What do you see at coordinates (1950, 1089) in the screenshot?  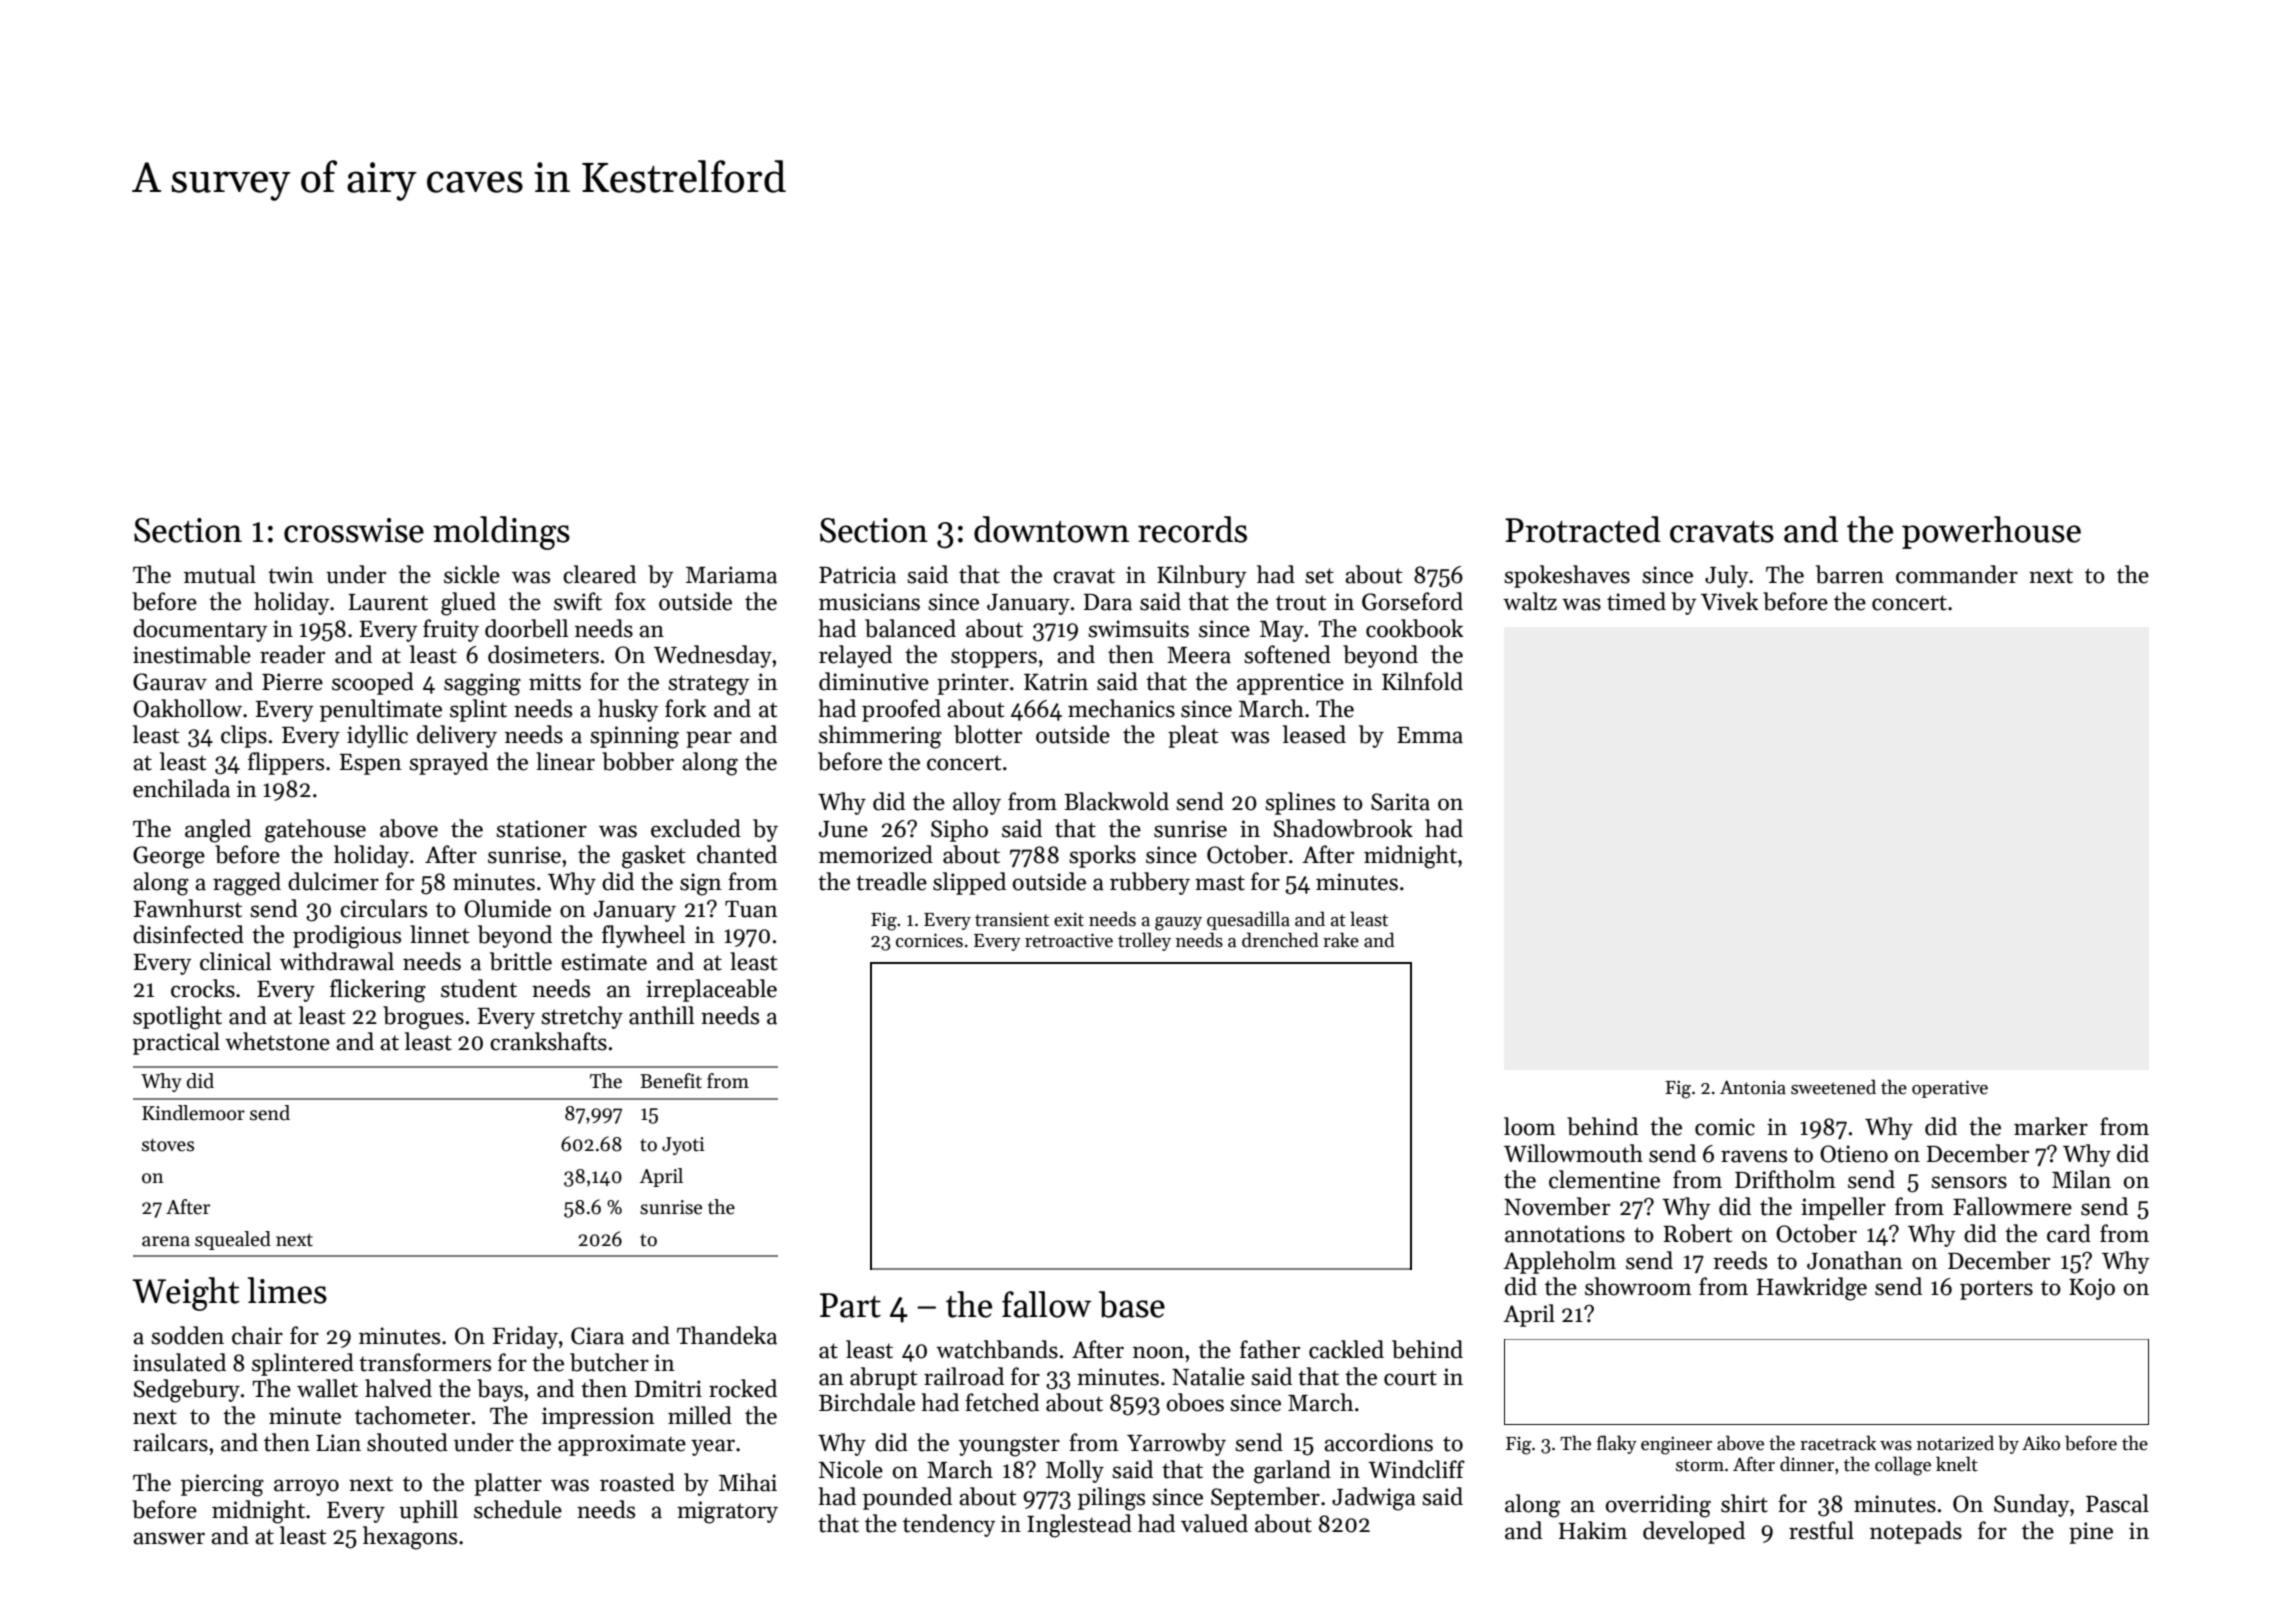 I see `operative` at bounding box center [1950, 1089].
